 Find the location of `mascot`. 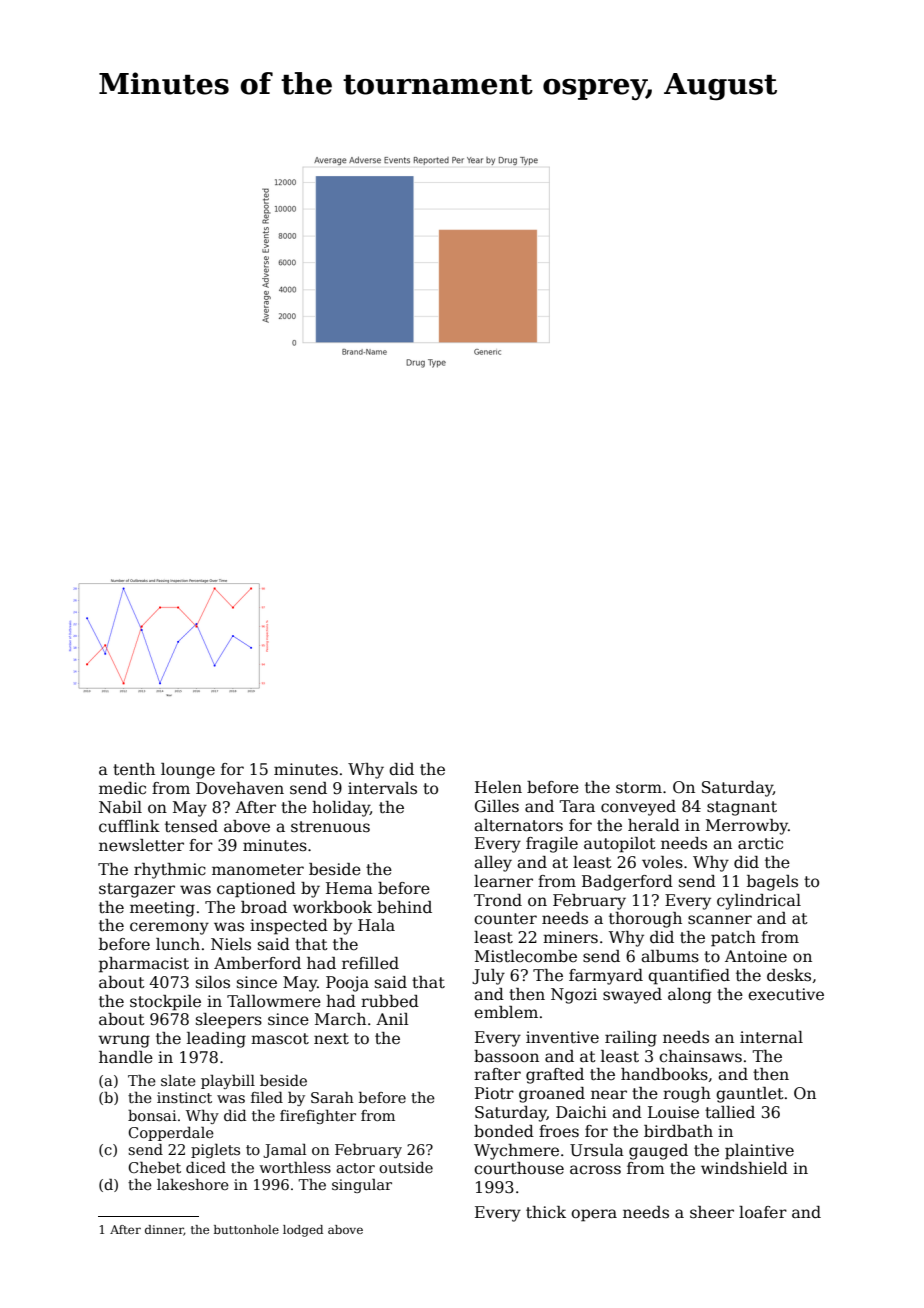

mascot is located at coordinates (280, 1039).
